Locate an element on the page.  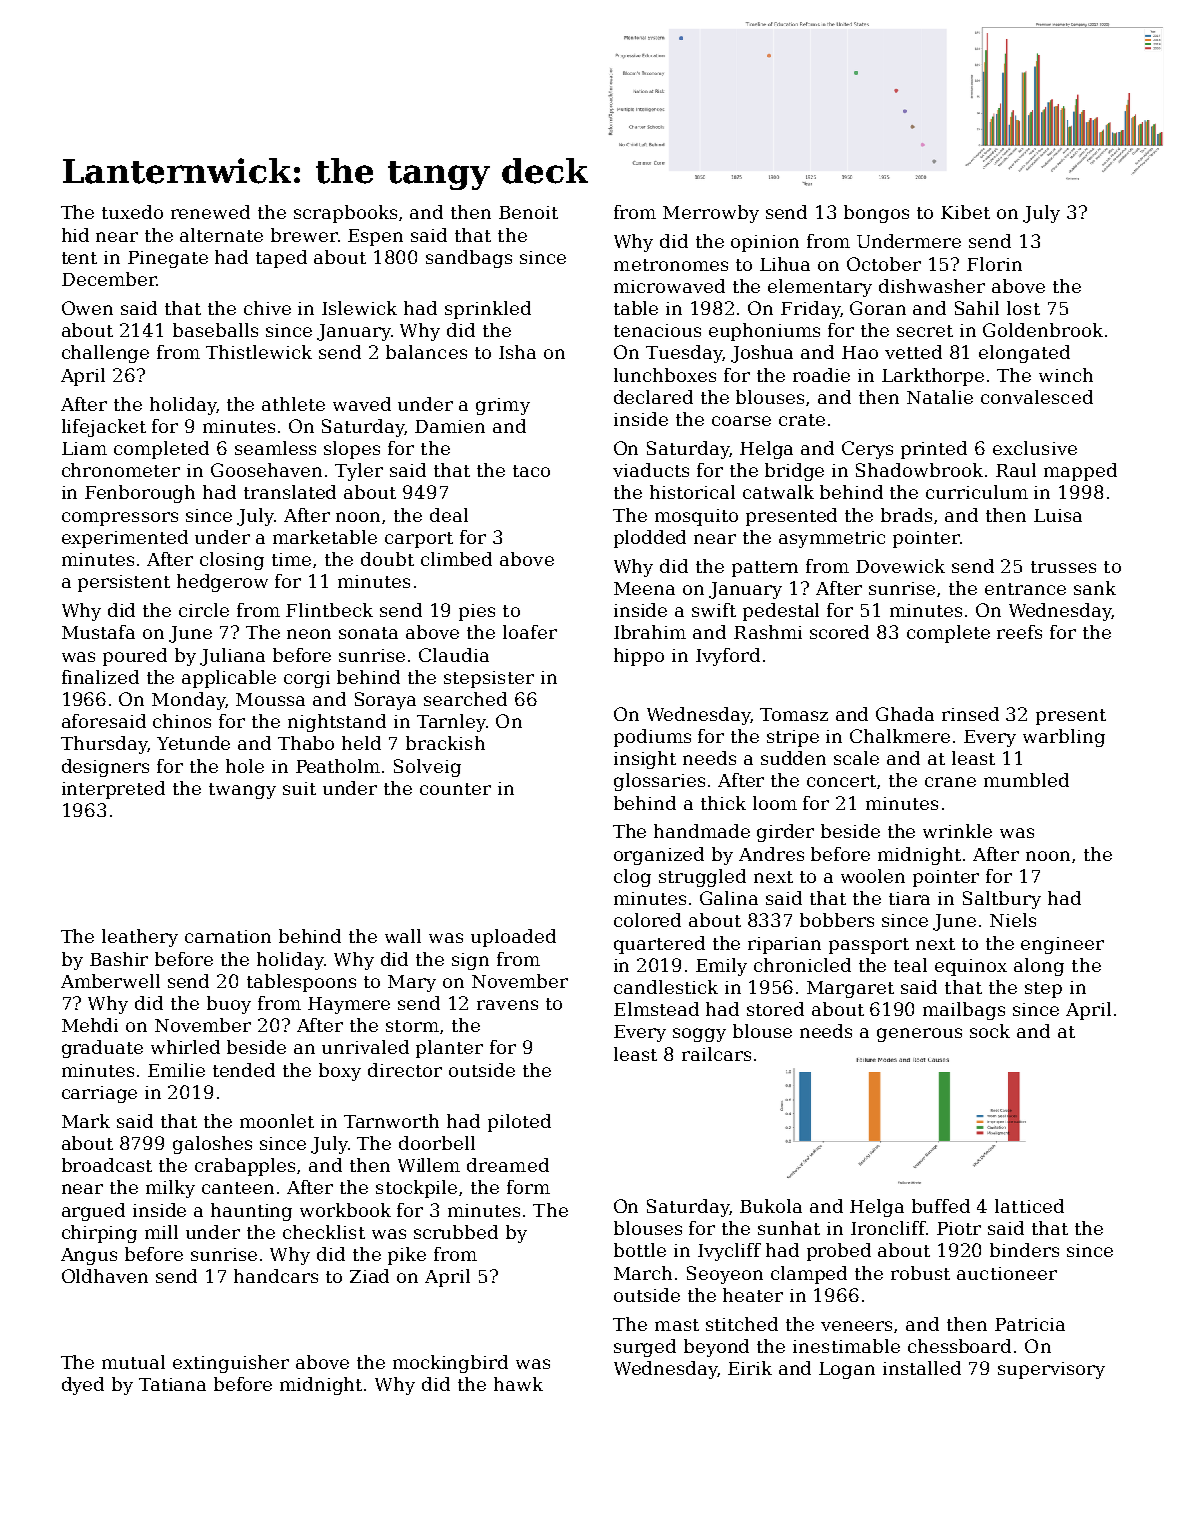
Thabo is located at coordinates (306, 743).
